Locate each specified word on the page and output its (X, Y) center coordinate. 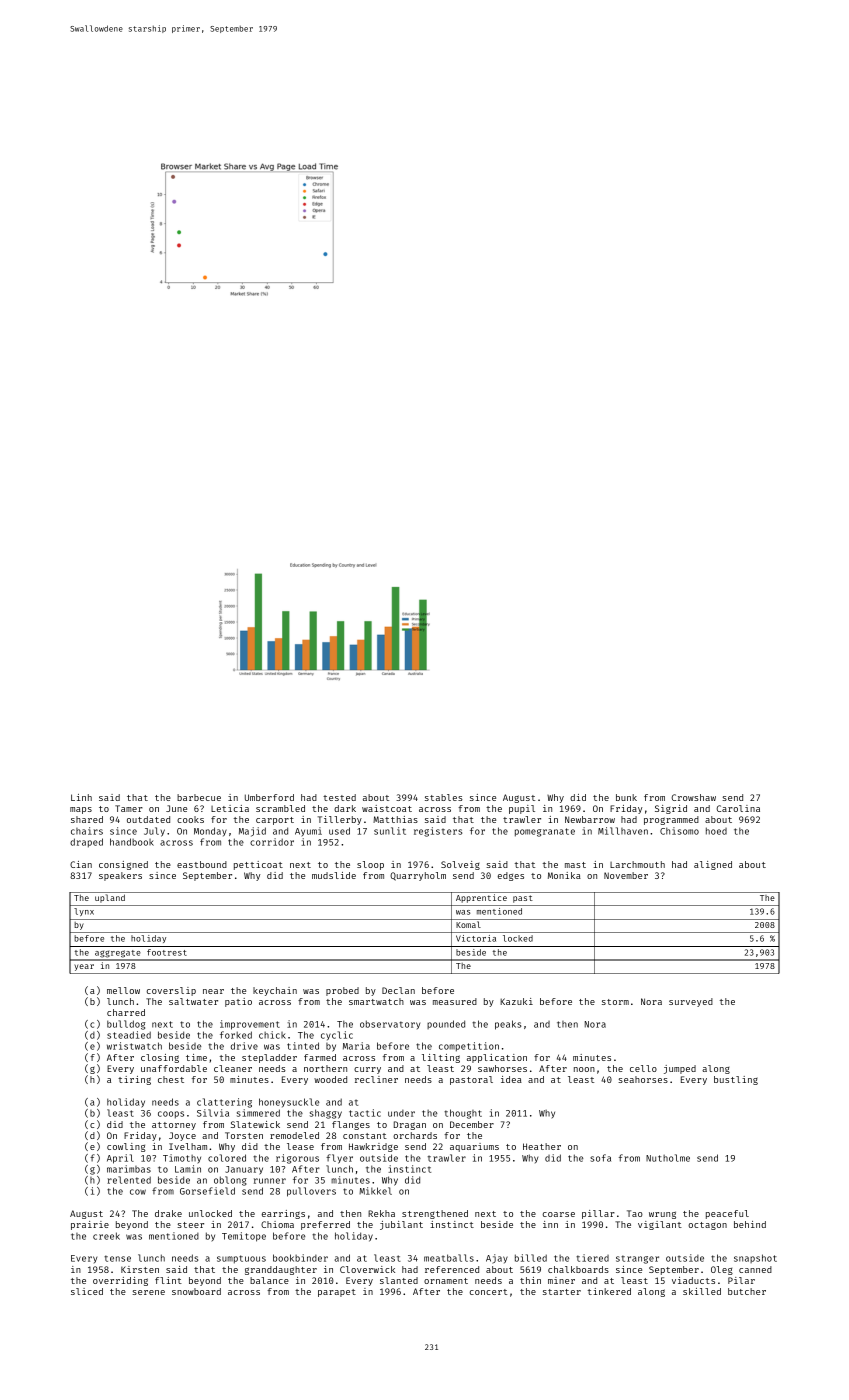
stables (444, 797)
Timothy (182, 1158)
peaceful (727, 1214)
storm (615, 1002)
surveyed (691, 1002)
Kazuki (516, 1001)
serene (148, 1292)
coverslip (171, 991)
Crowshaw (693, 797)
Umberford (269, 797)
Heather (542, 1146)
